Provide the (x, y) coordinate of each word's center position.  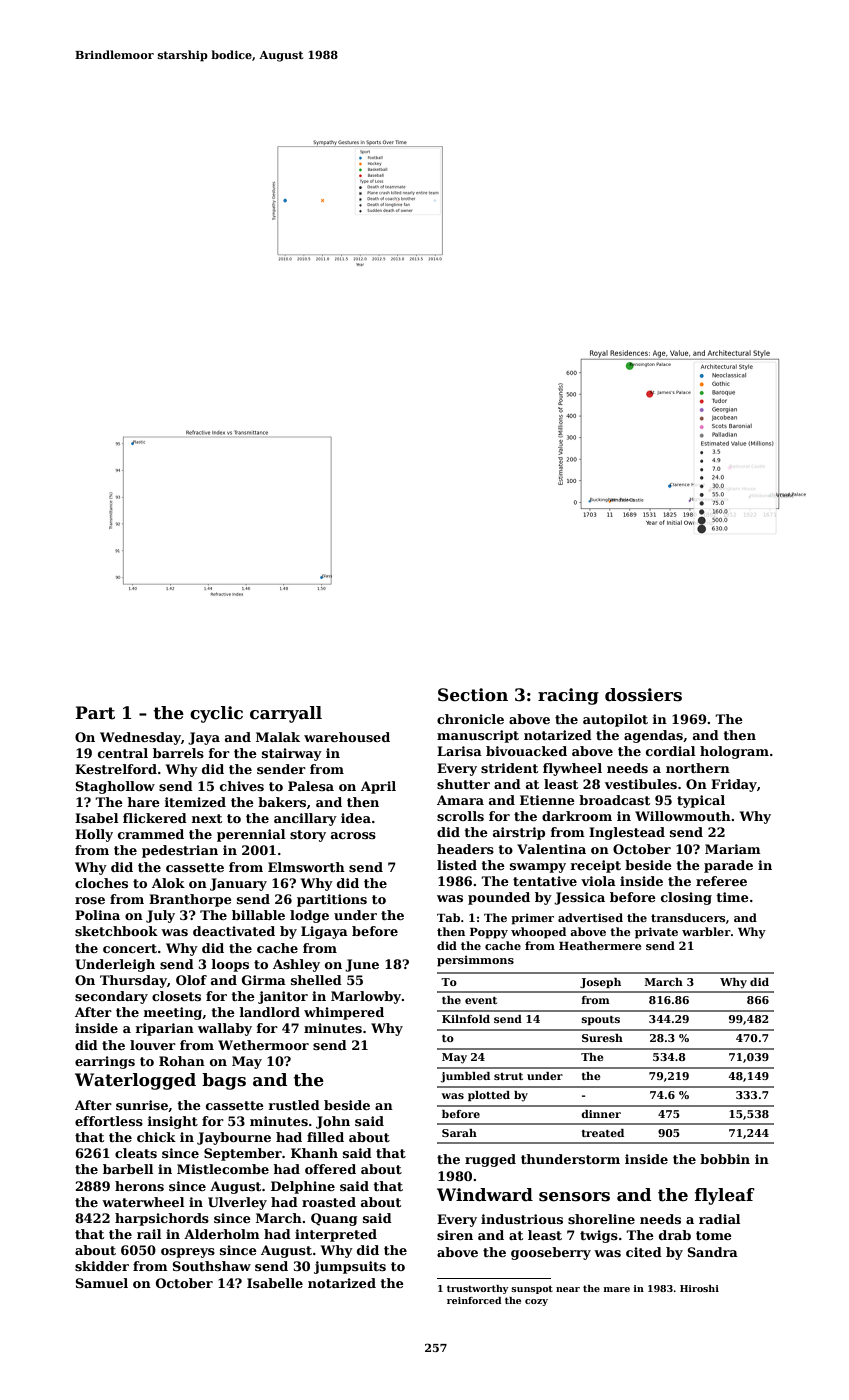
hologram (734, 752)
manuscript (478, 736)
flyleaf (725, 1196)
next (207, 818)
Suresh (602, 1038)
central (123, 753)
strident (509, 768)
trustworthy (477, 1289)
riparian (165, 1029)
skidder (102, 1266)
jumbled (465, 1077)
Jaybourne (234, 1138)
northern (698, 768)
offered (330, 1169)
